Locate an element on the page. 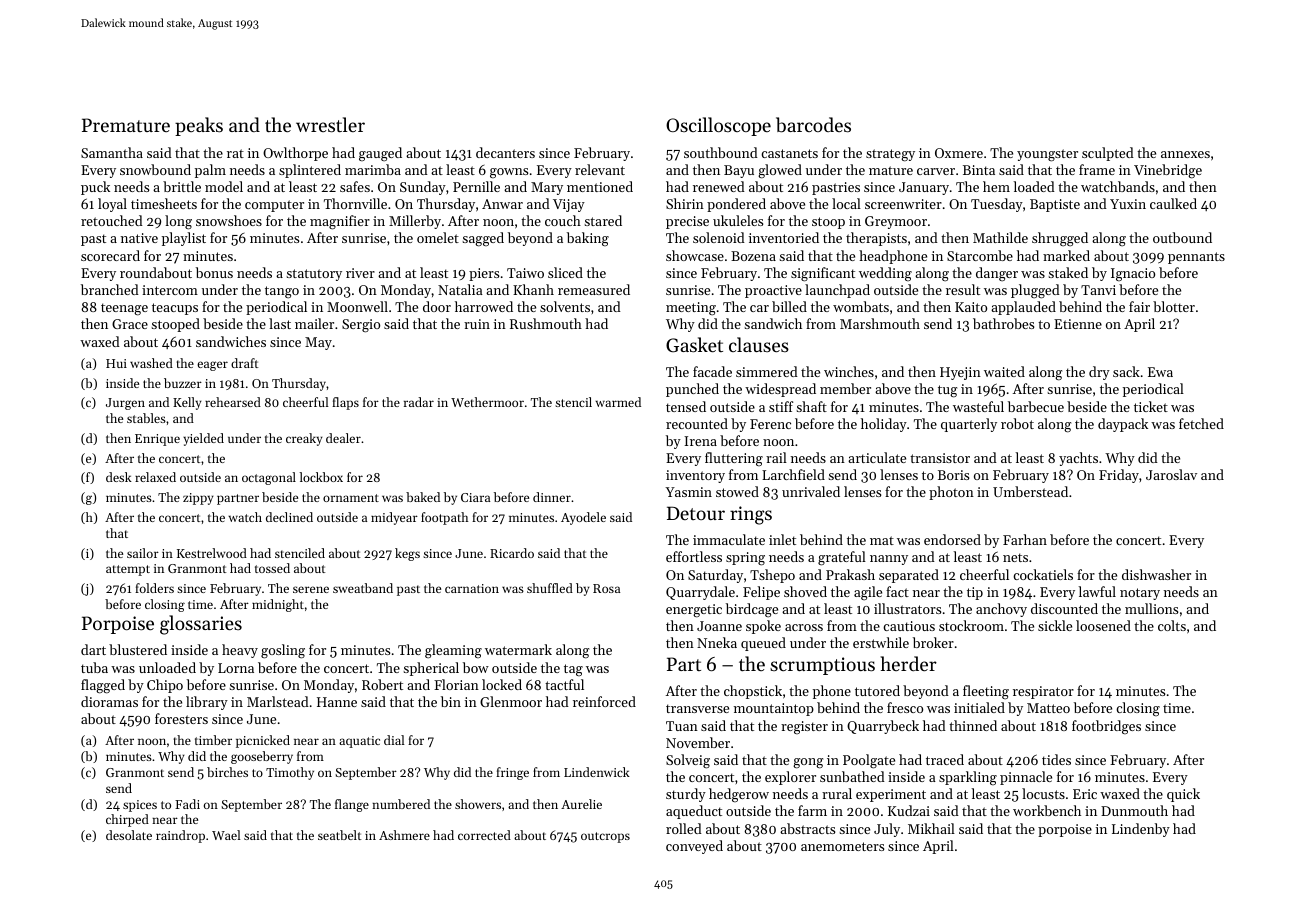 Image resolution: width=1308 pixels, height=924 pixels. respirator is located at coordinates (1043, 692).
